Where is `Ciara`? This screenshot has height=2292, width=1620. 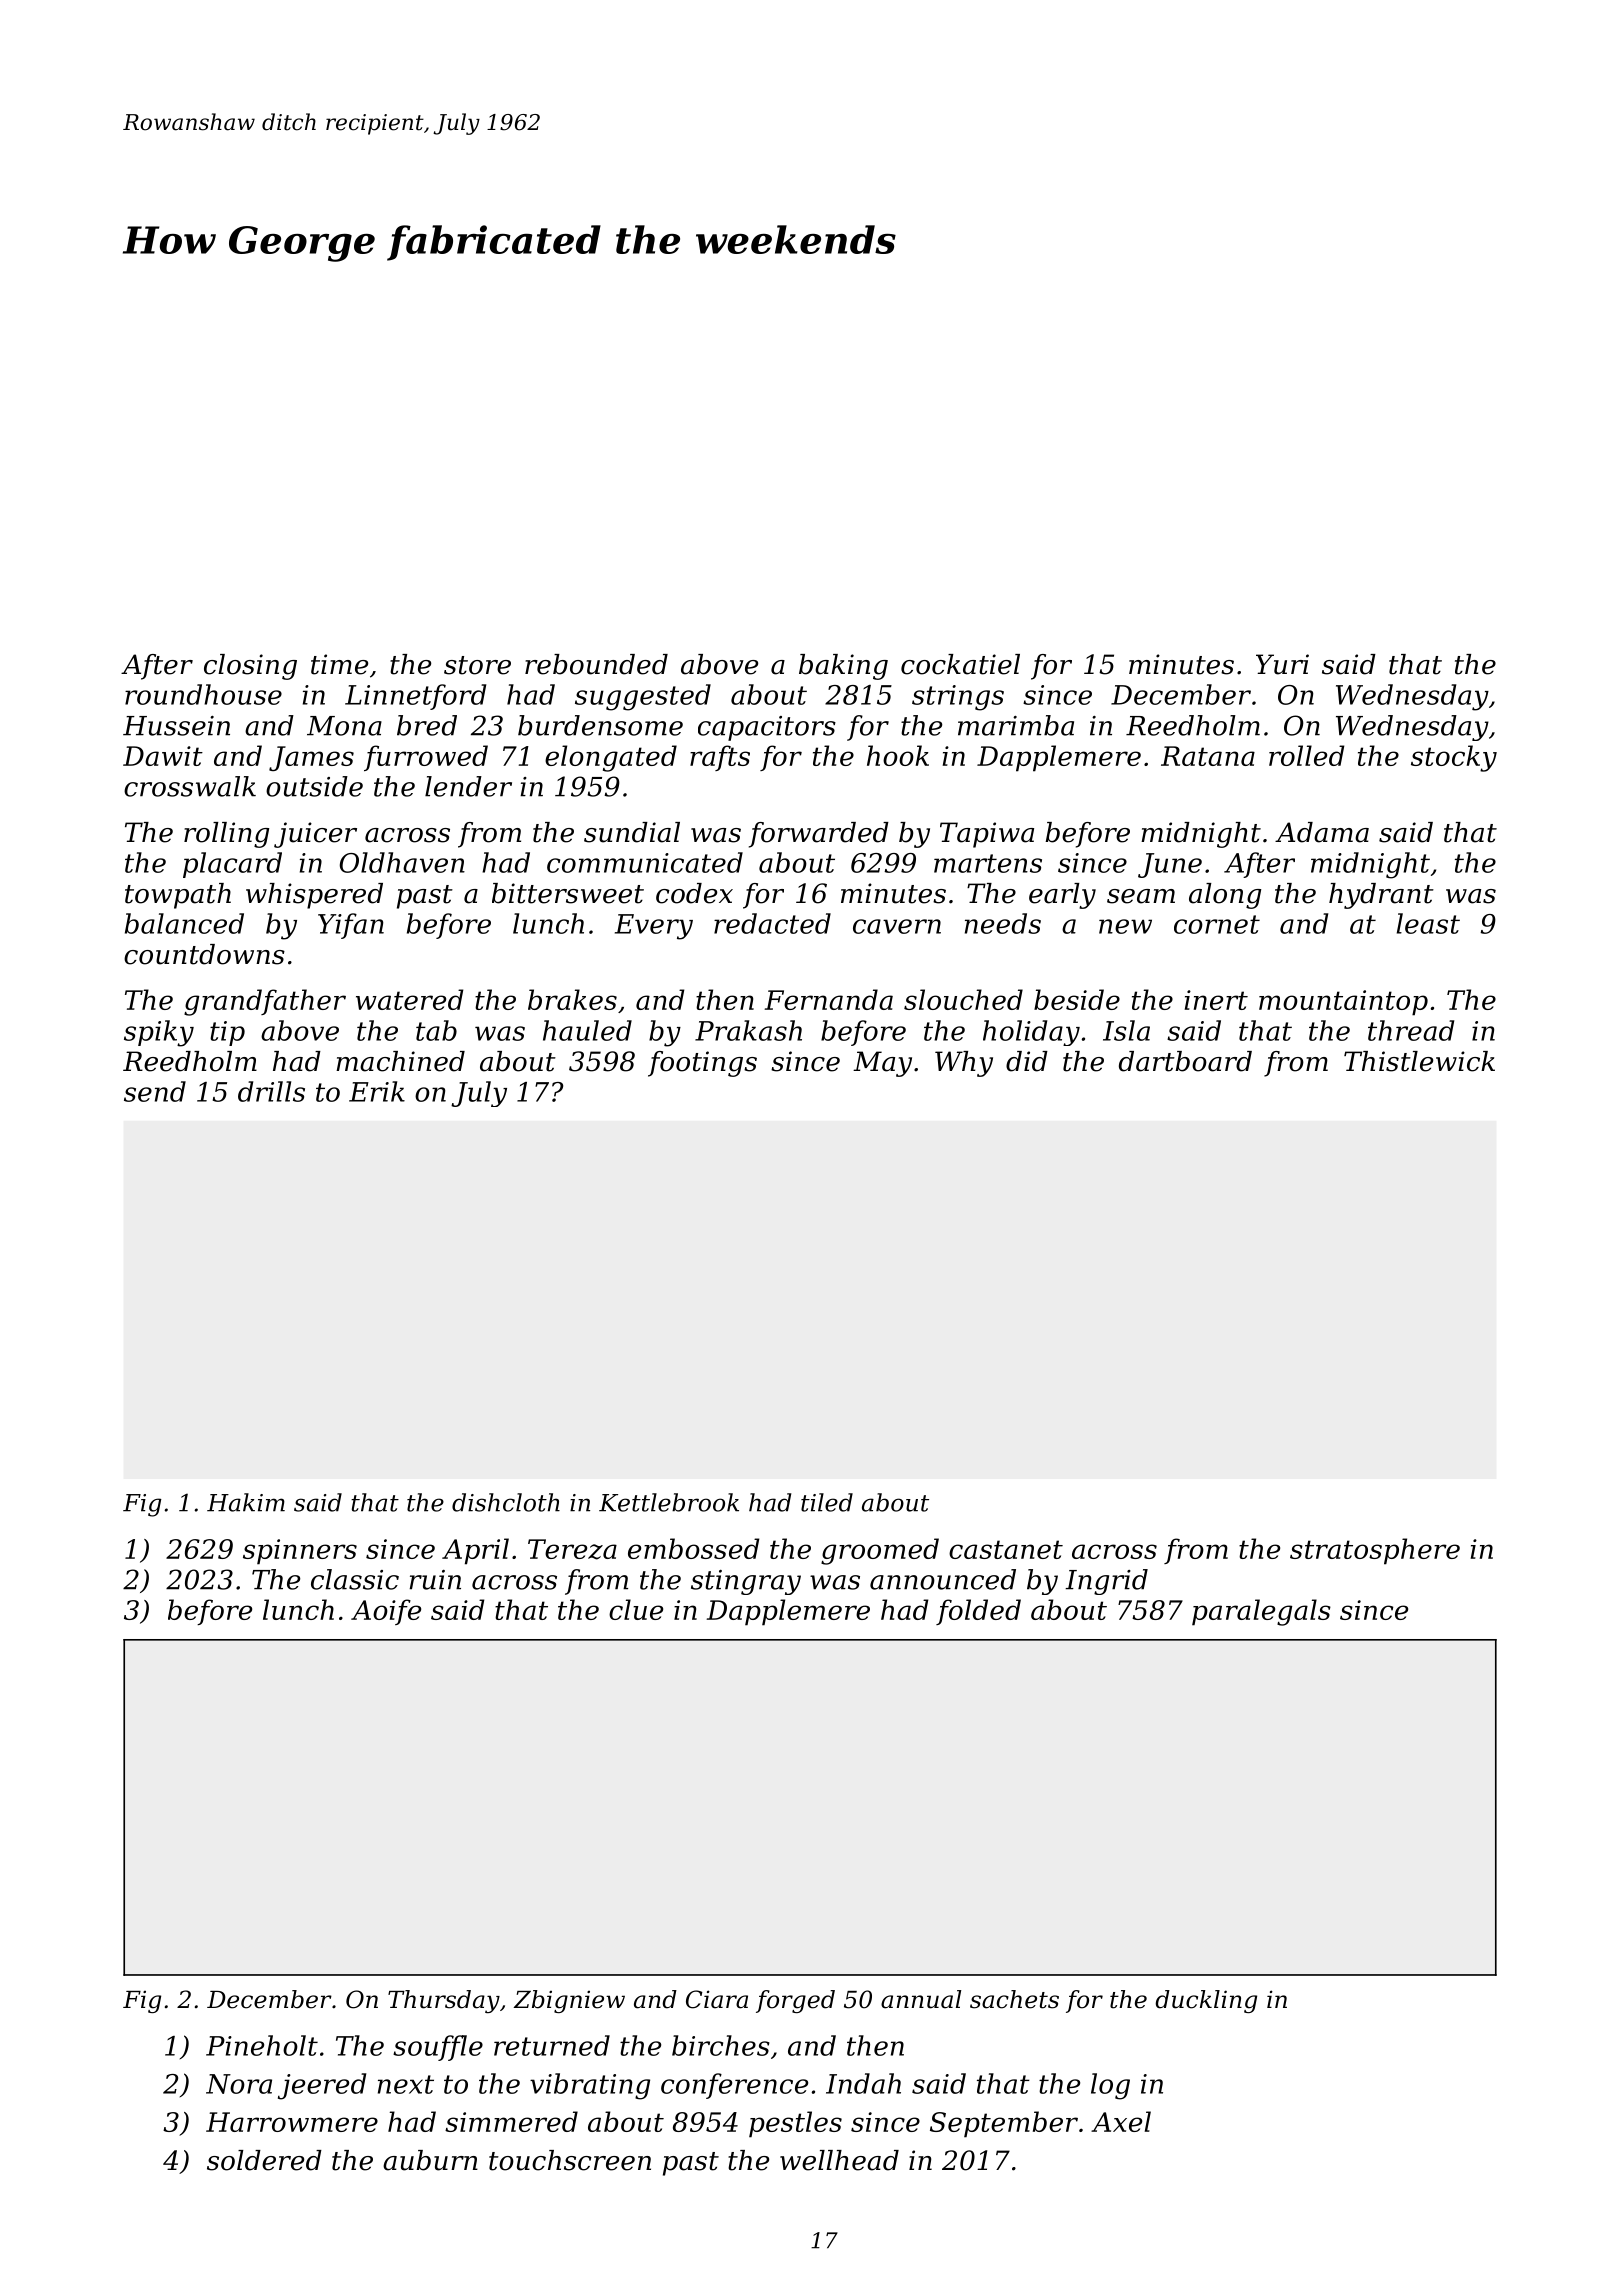
Ciara is located at coordinates (717, 1999).
